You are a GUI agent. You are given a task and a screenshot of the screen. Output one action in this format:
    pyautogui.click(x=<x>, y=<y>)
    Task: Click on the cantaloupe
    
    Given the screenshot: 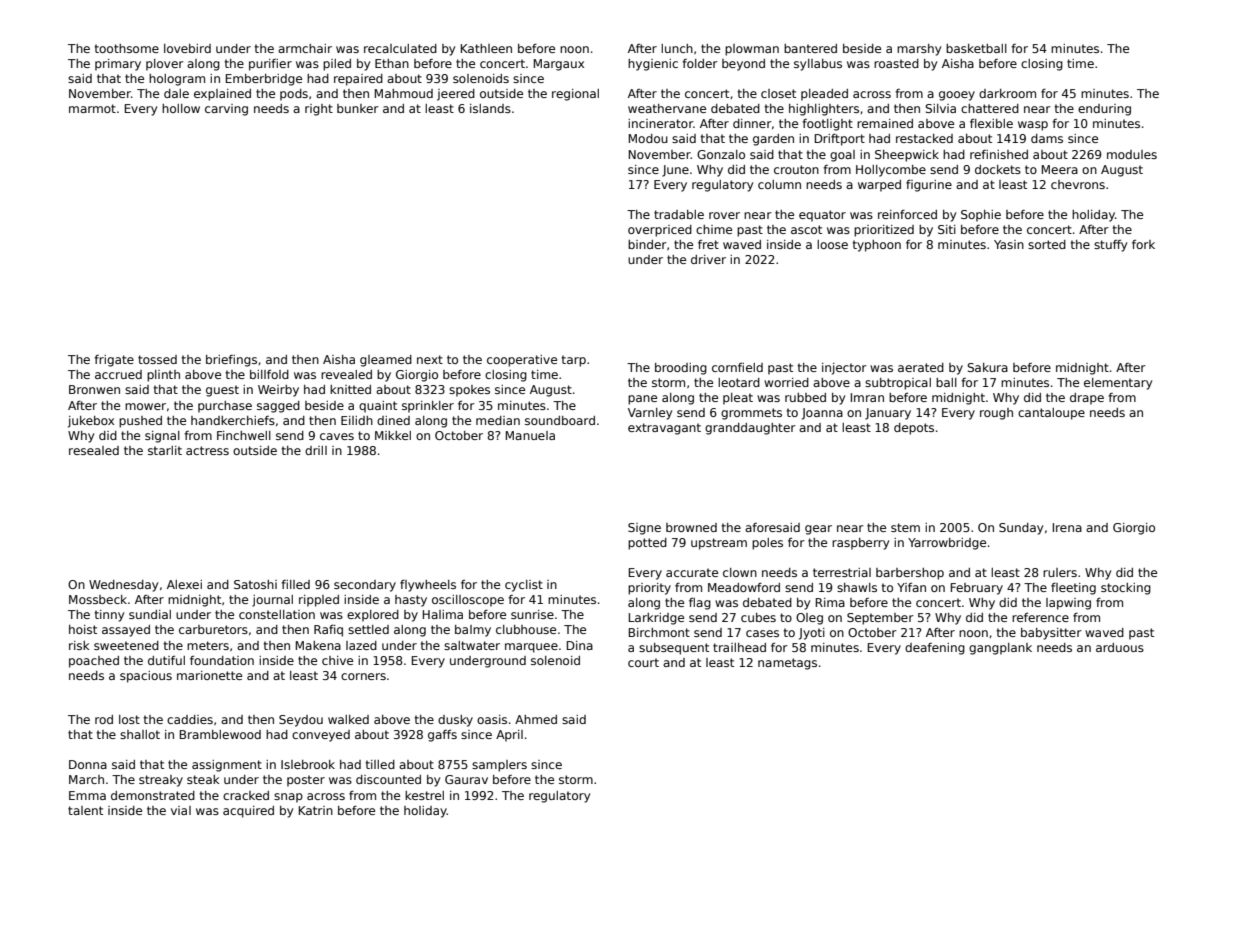 What is the action you would take?
    pyautogui.click(x=1051, y=414)
